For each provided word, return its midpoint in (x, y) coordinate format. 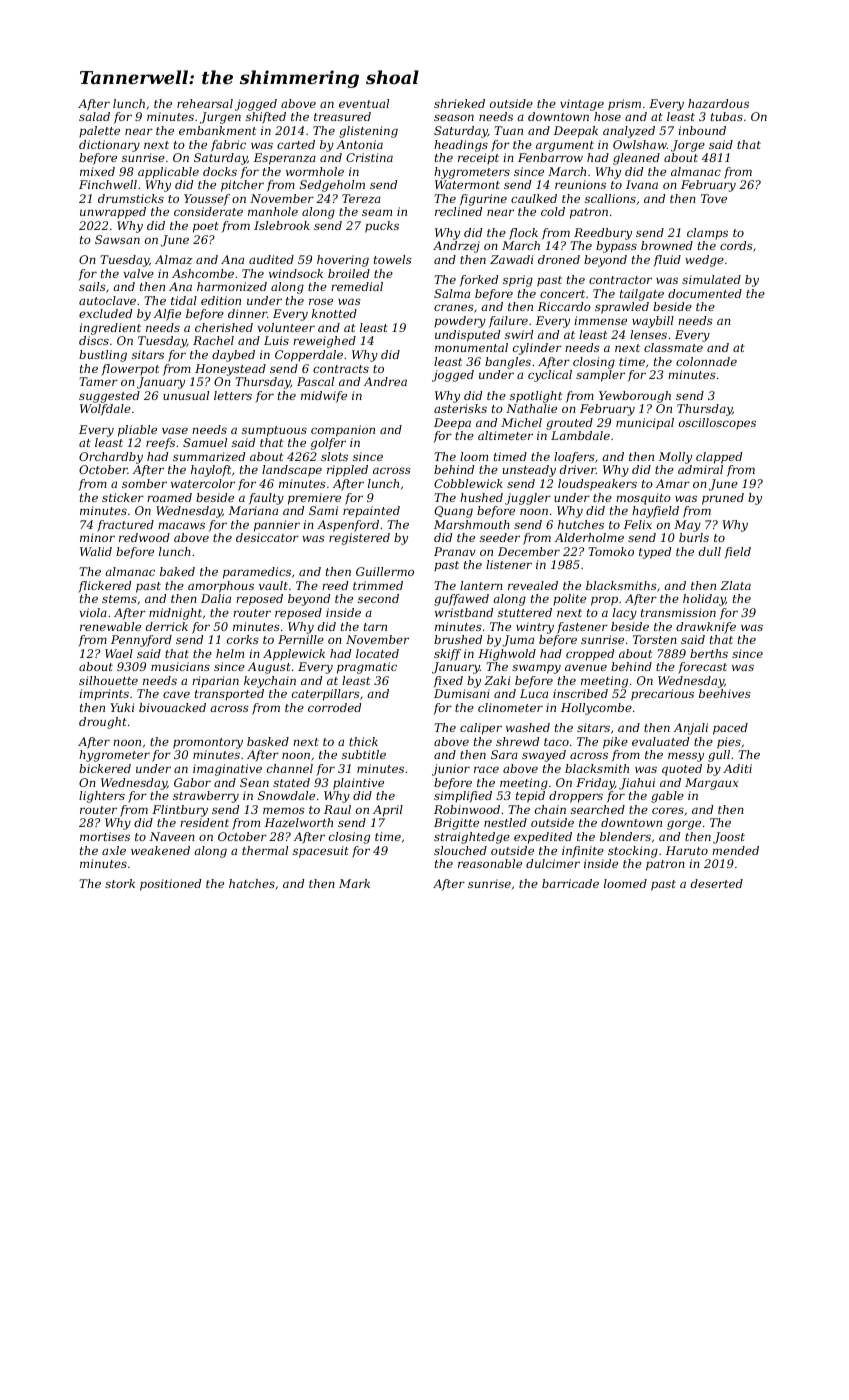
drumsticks (131, 198)
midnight (175, 614)
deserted (717, 883)
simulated (711, 279)
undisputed (467, 336)
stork (120, 883)
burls (694, 537)
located (377, 653)
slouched (460, 850)
